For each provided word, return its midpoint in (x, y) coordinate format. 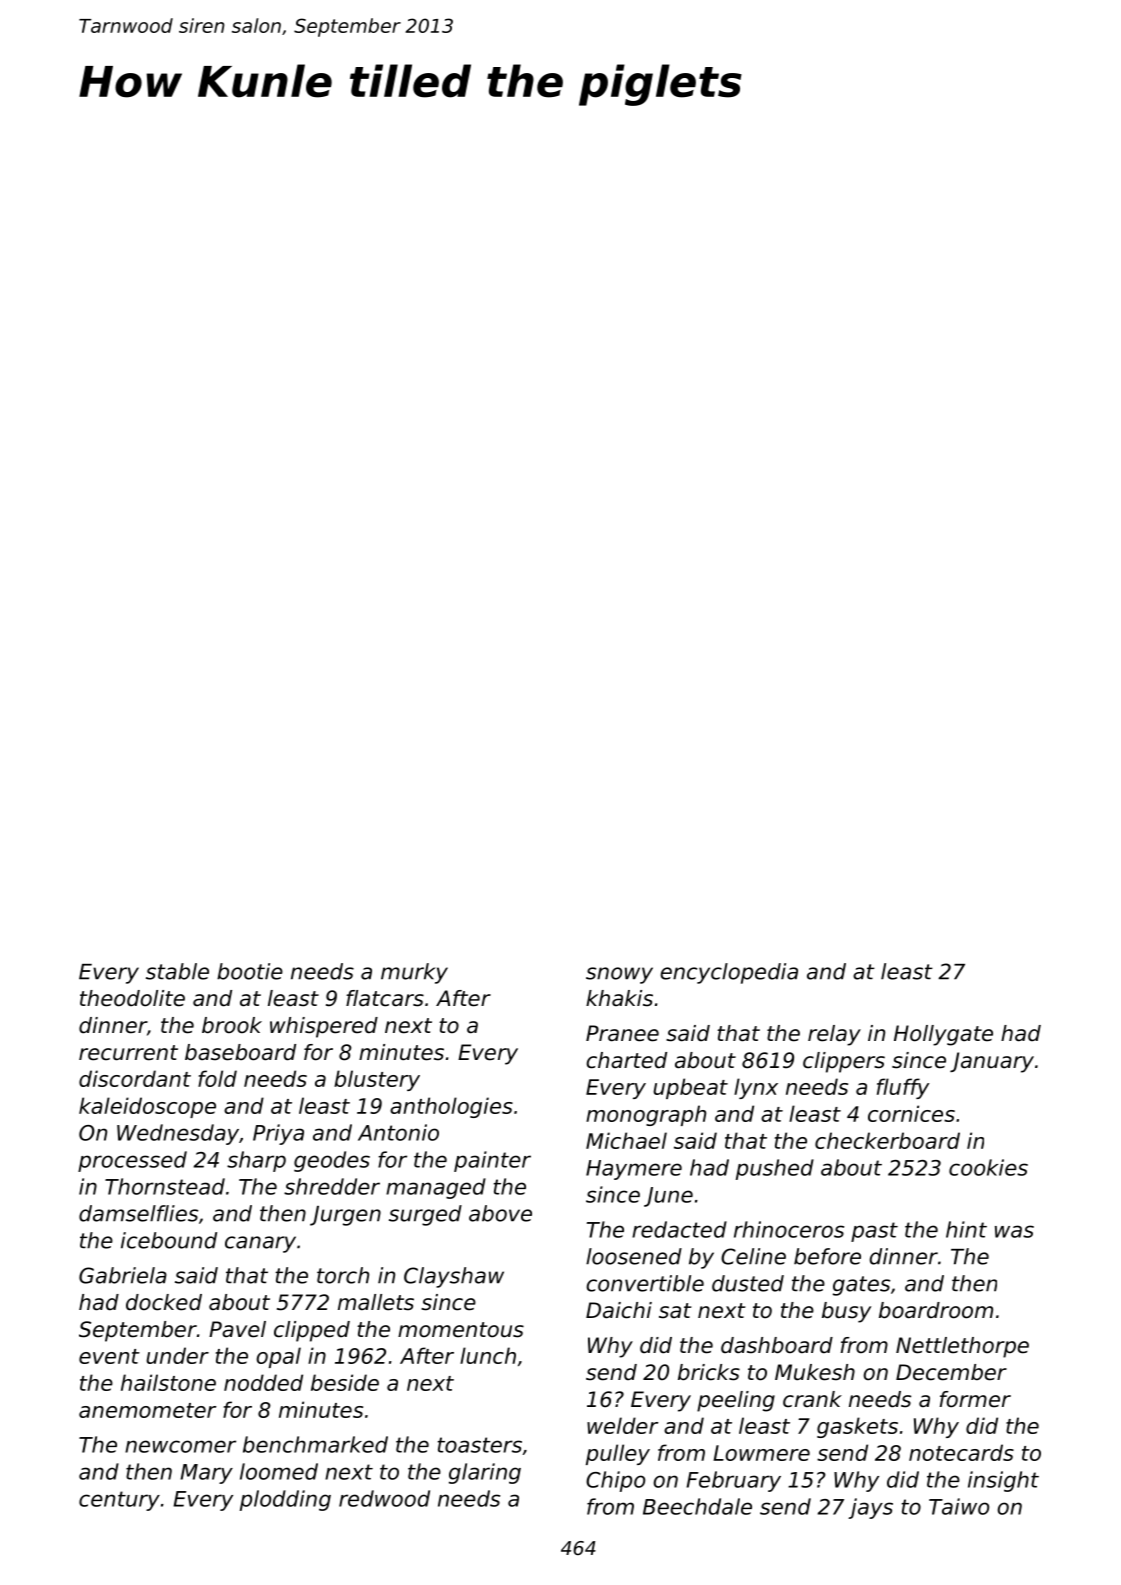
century (119, 1501)
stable (177, 971)
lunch (488, 1355)
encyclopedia (729, 973)
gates (861, 1286)
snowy (619, 975)
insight (1003, 1481)
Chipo (615, 1481)
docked (164, 1302)
